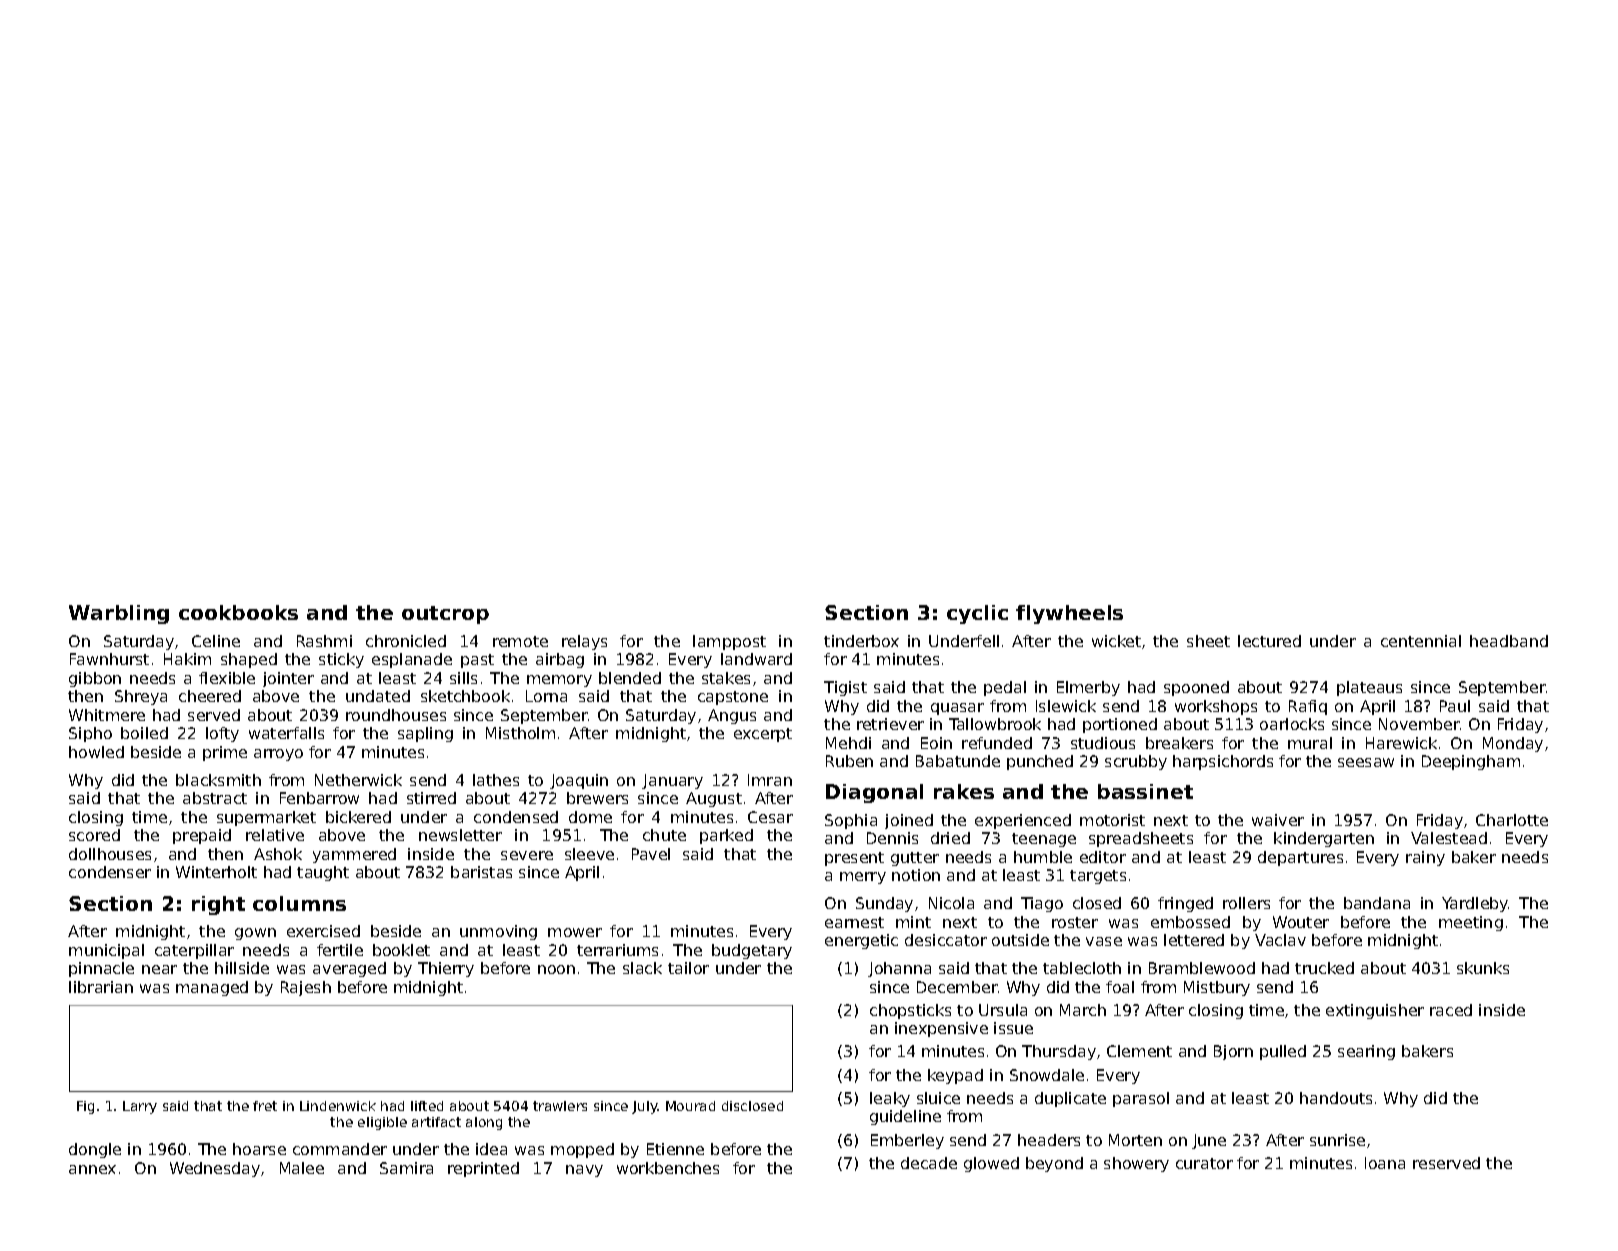 This screenshot has height=1251, width=1618. What do you see at coordinates (1209, 1141) in the screenshot?
I see `June` at bounding box center [1209, 1141].
